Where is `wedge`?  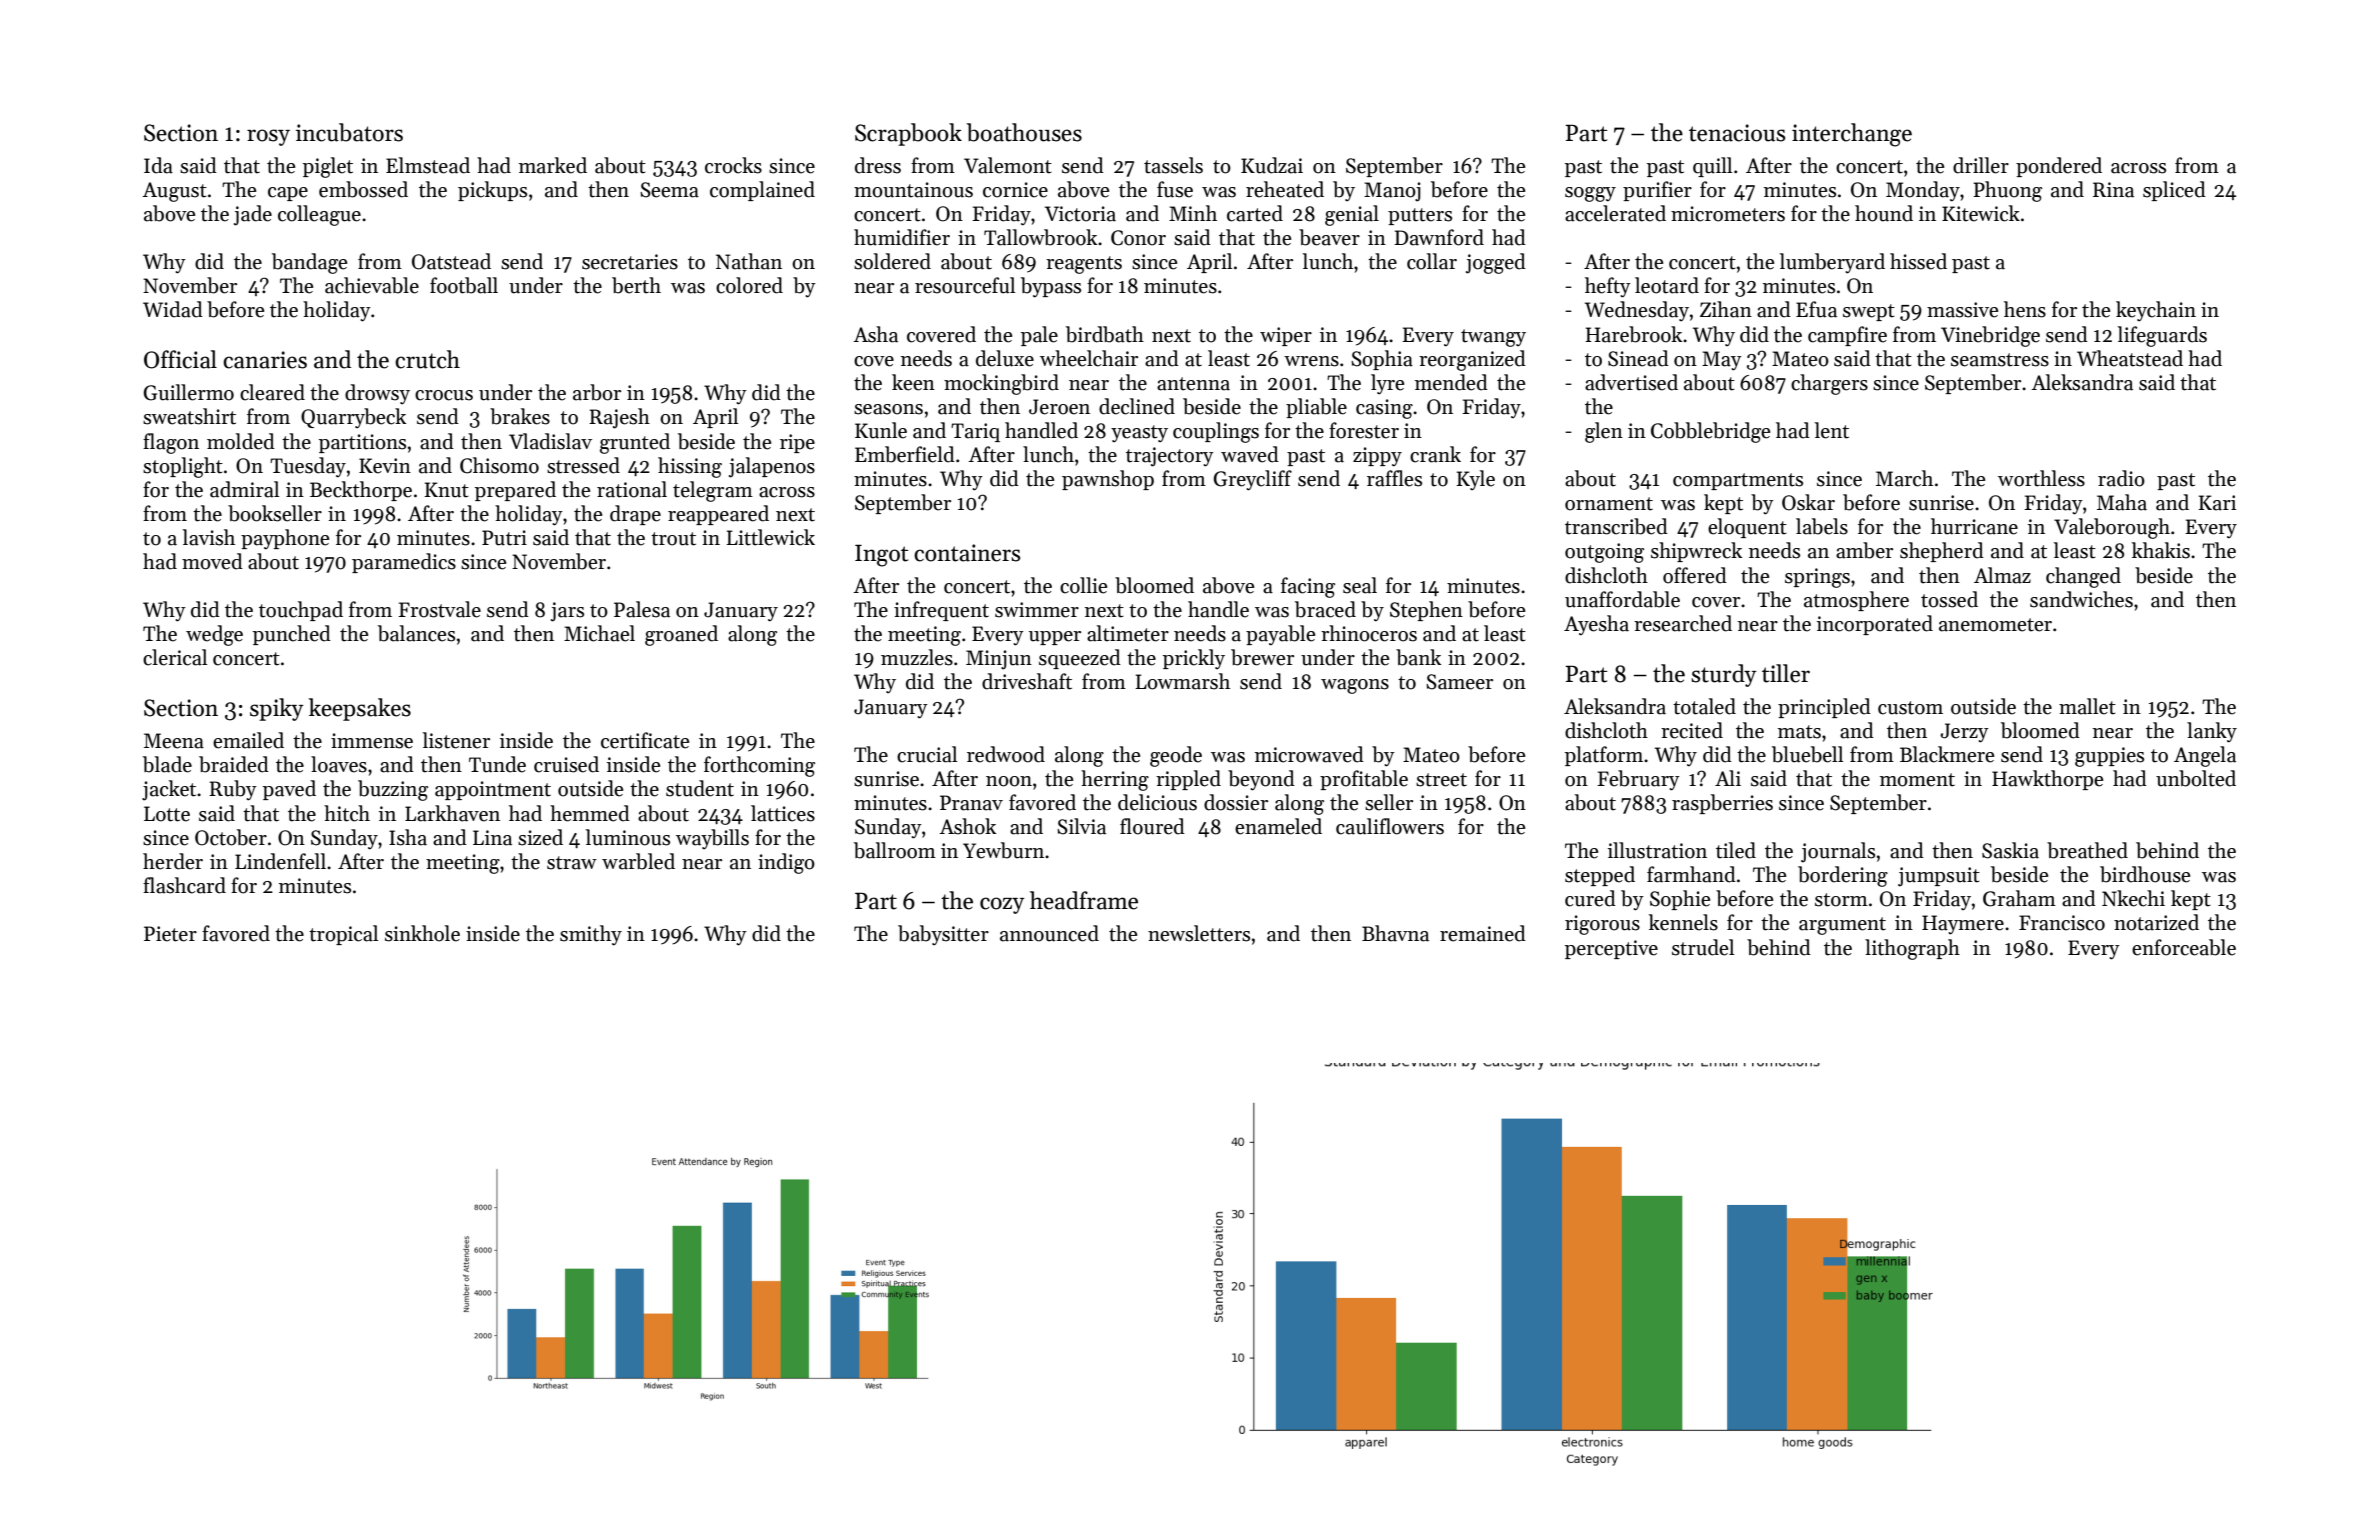
wedge is located at coordinates (214, 635).
